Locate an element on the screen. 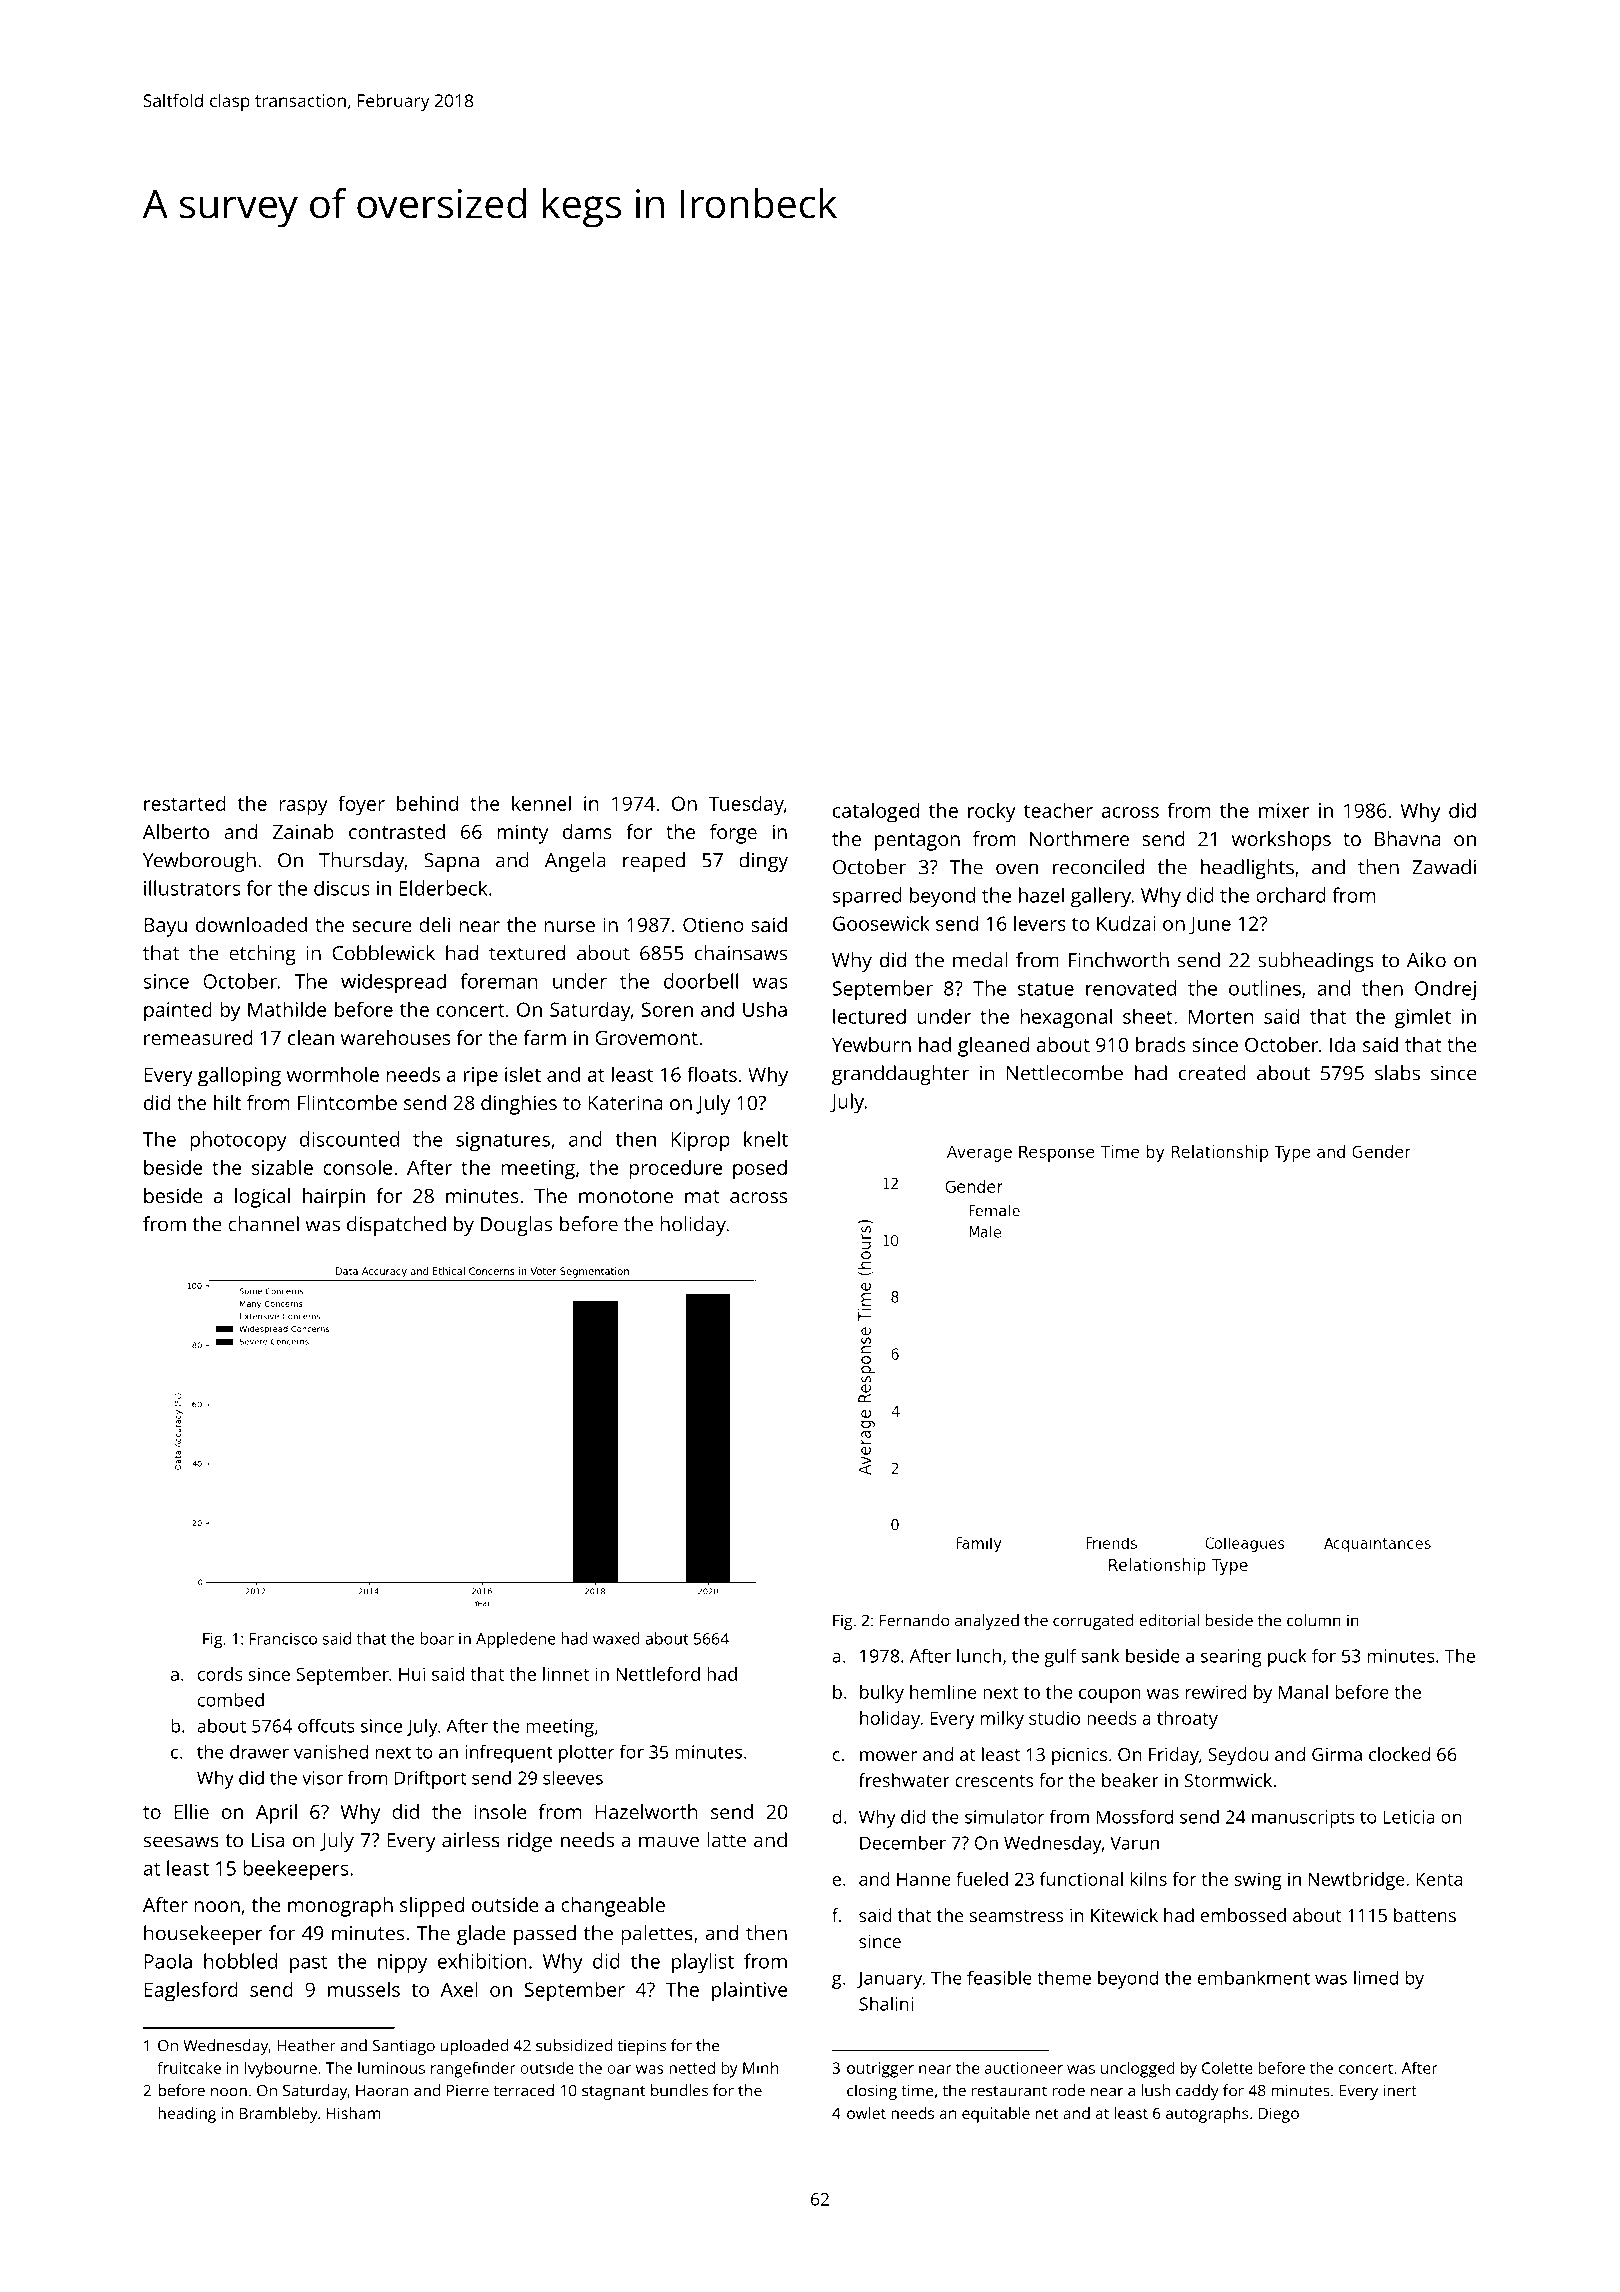 Image resolution: width=1620 pixels, height=2292 pixels. monotone is located at coordinates (626, 1196).
